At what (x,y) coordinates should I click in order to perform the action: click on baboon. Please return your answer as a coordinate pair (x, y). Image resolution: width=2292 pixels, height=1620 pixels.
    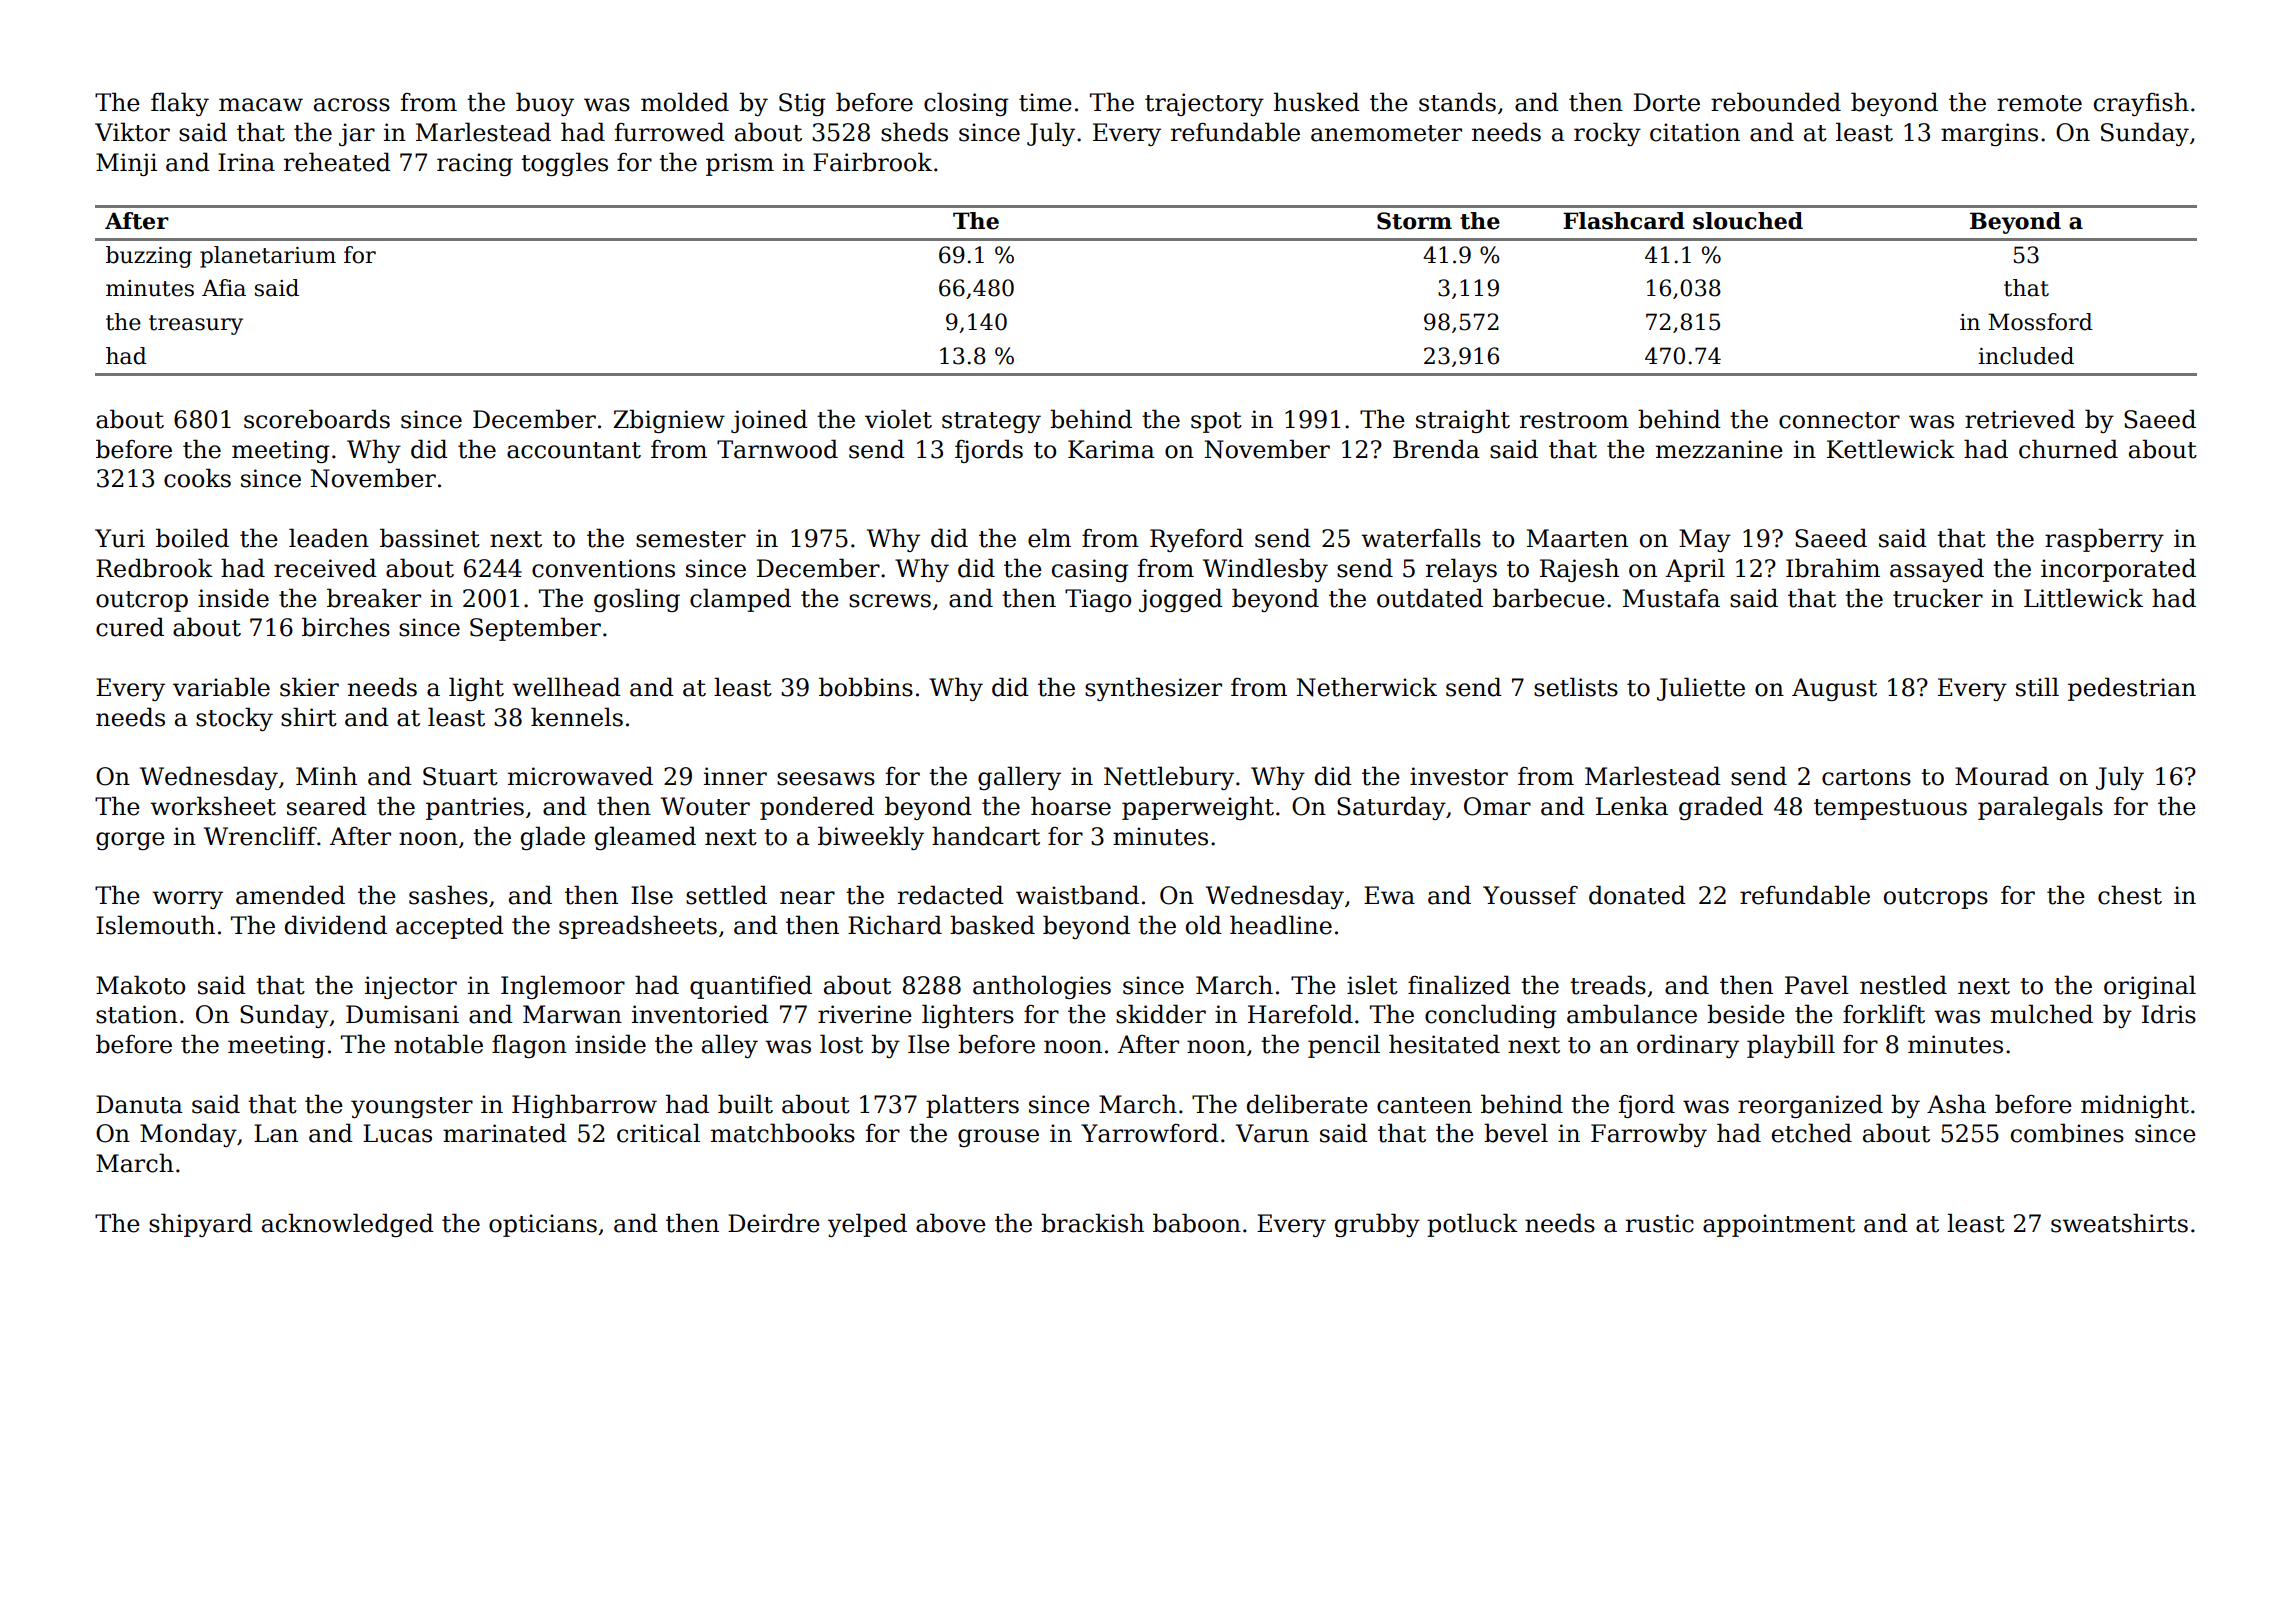
    Looking at the image, I should click on (1197, 1223).
